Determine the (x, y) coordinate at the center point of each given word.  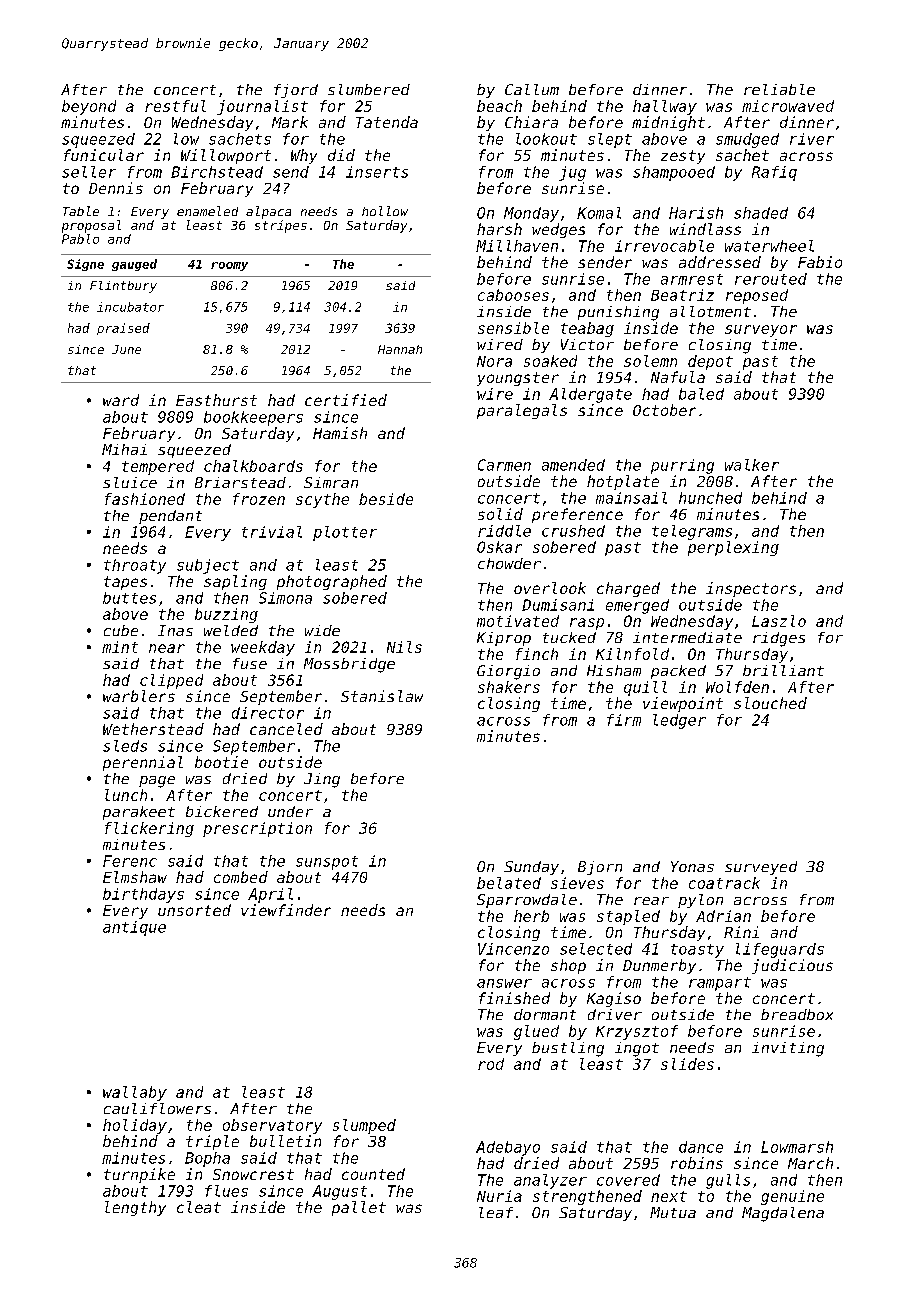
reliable (779, 89)
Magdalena (783, 1214)
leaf (496, 1212)
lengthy (135, 1208)
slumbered (369, 89)
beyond (89, 107)
